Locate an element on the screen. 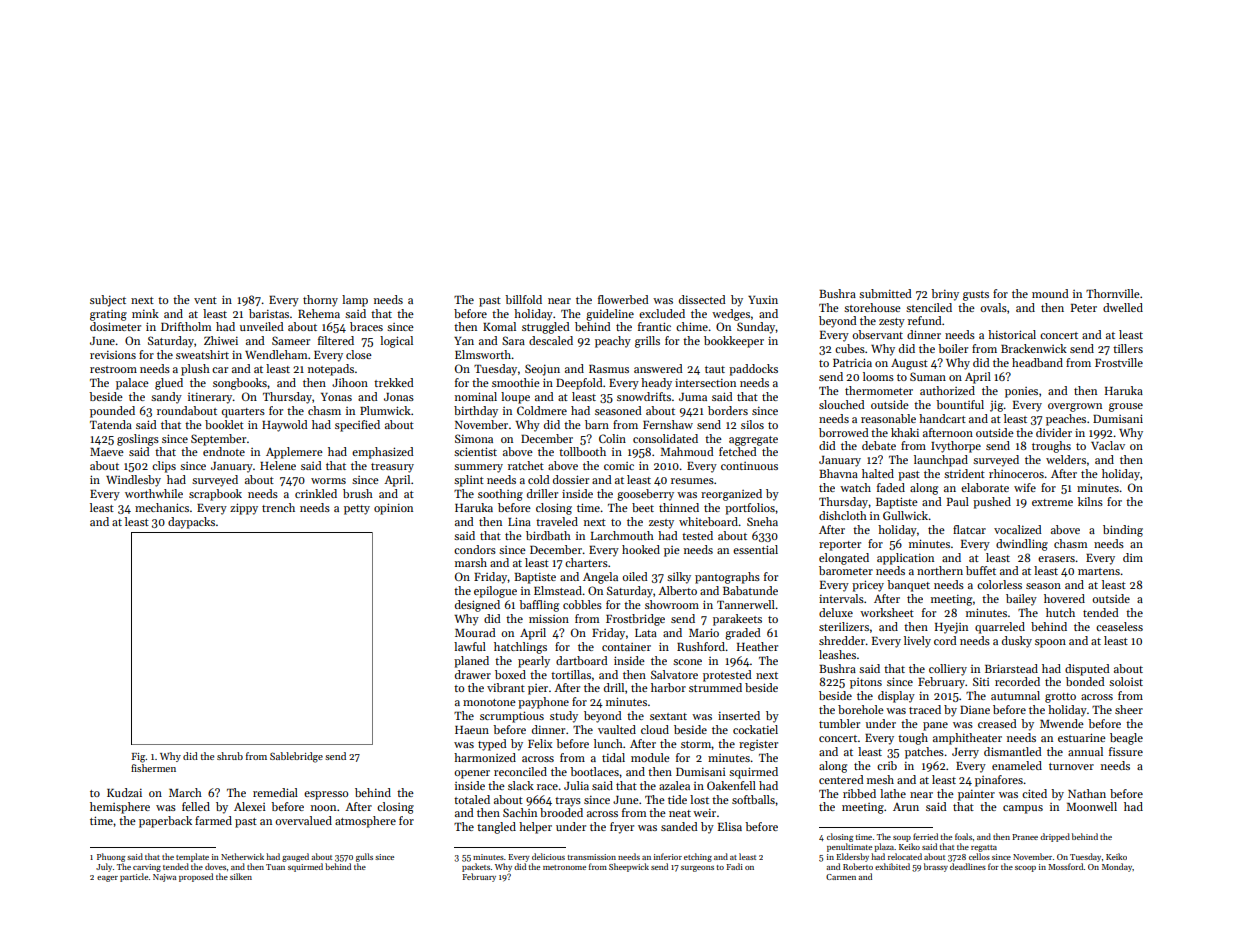 This screenshot has height=952, width=1233. submitted is located at coordinates (885, 293).
